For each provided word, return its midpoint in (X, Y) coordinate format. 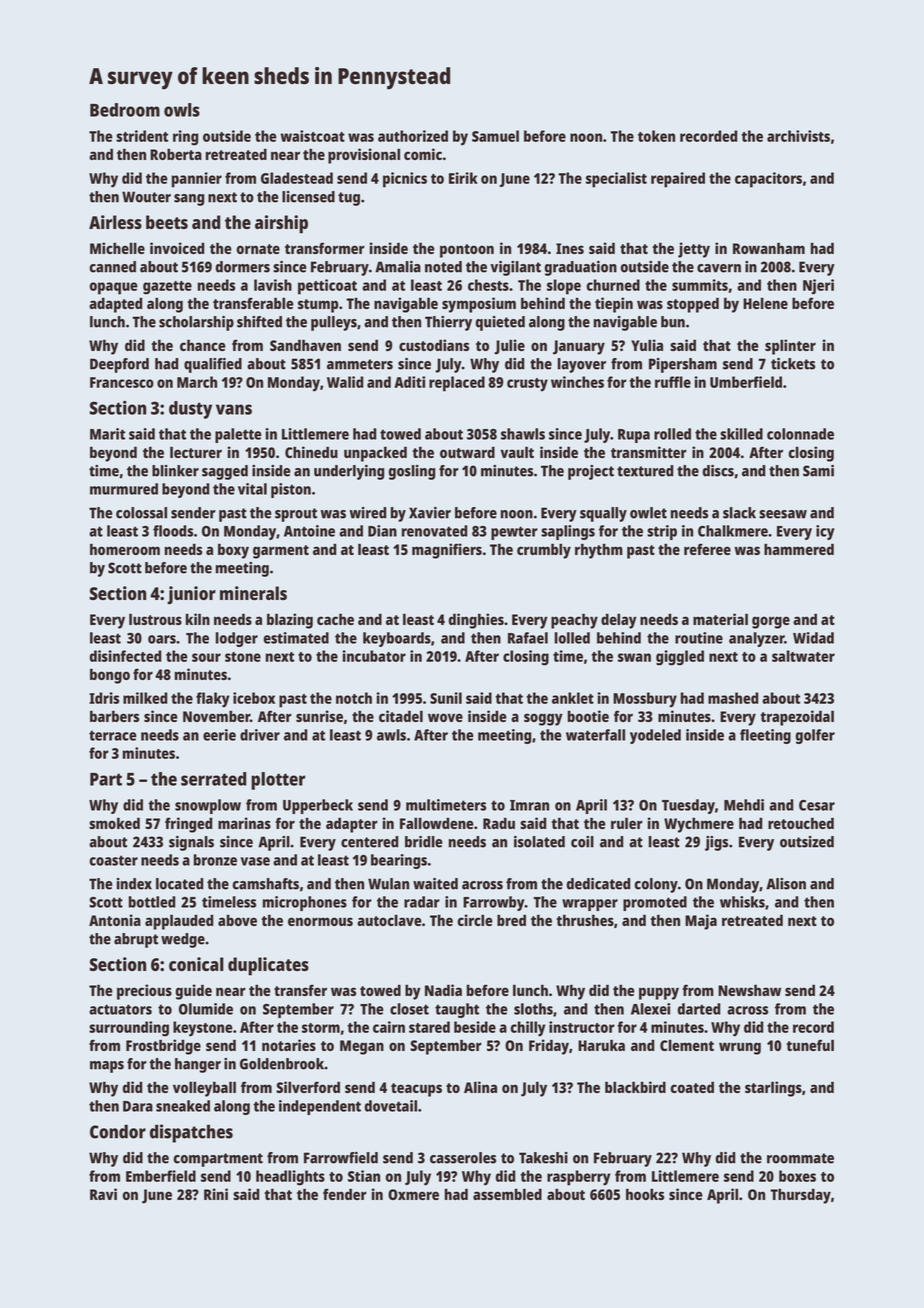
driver (260, 735)
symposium (479, 305)
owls (182, 110)
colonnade (800, 434)
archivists (798, 136)
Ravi (103, 1194)
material (720, 619)
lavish (273, 285)
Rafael (528, 638)
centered (369, 842)
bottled (152, 902)
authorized (413, 136)
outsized (807, 842)
